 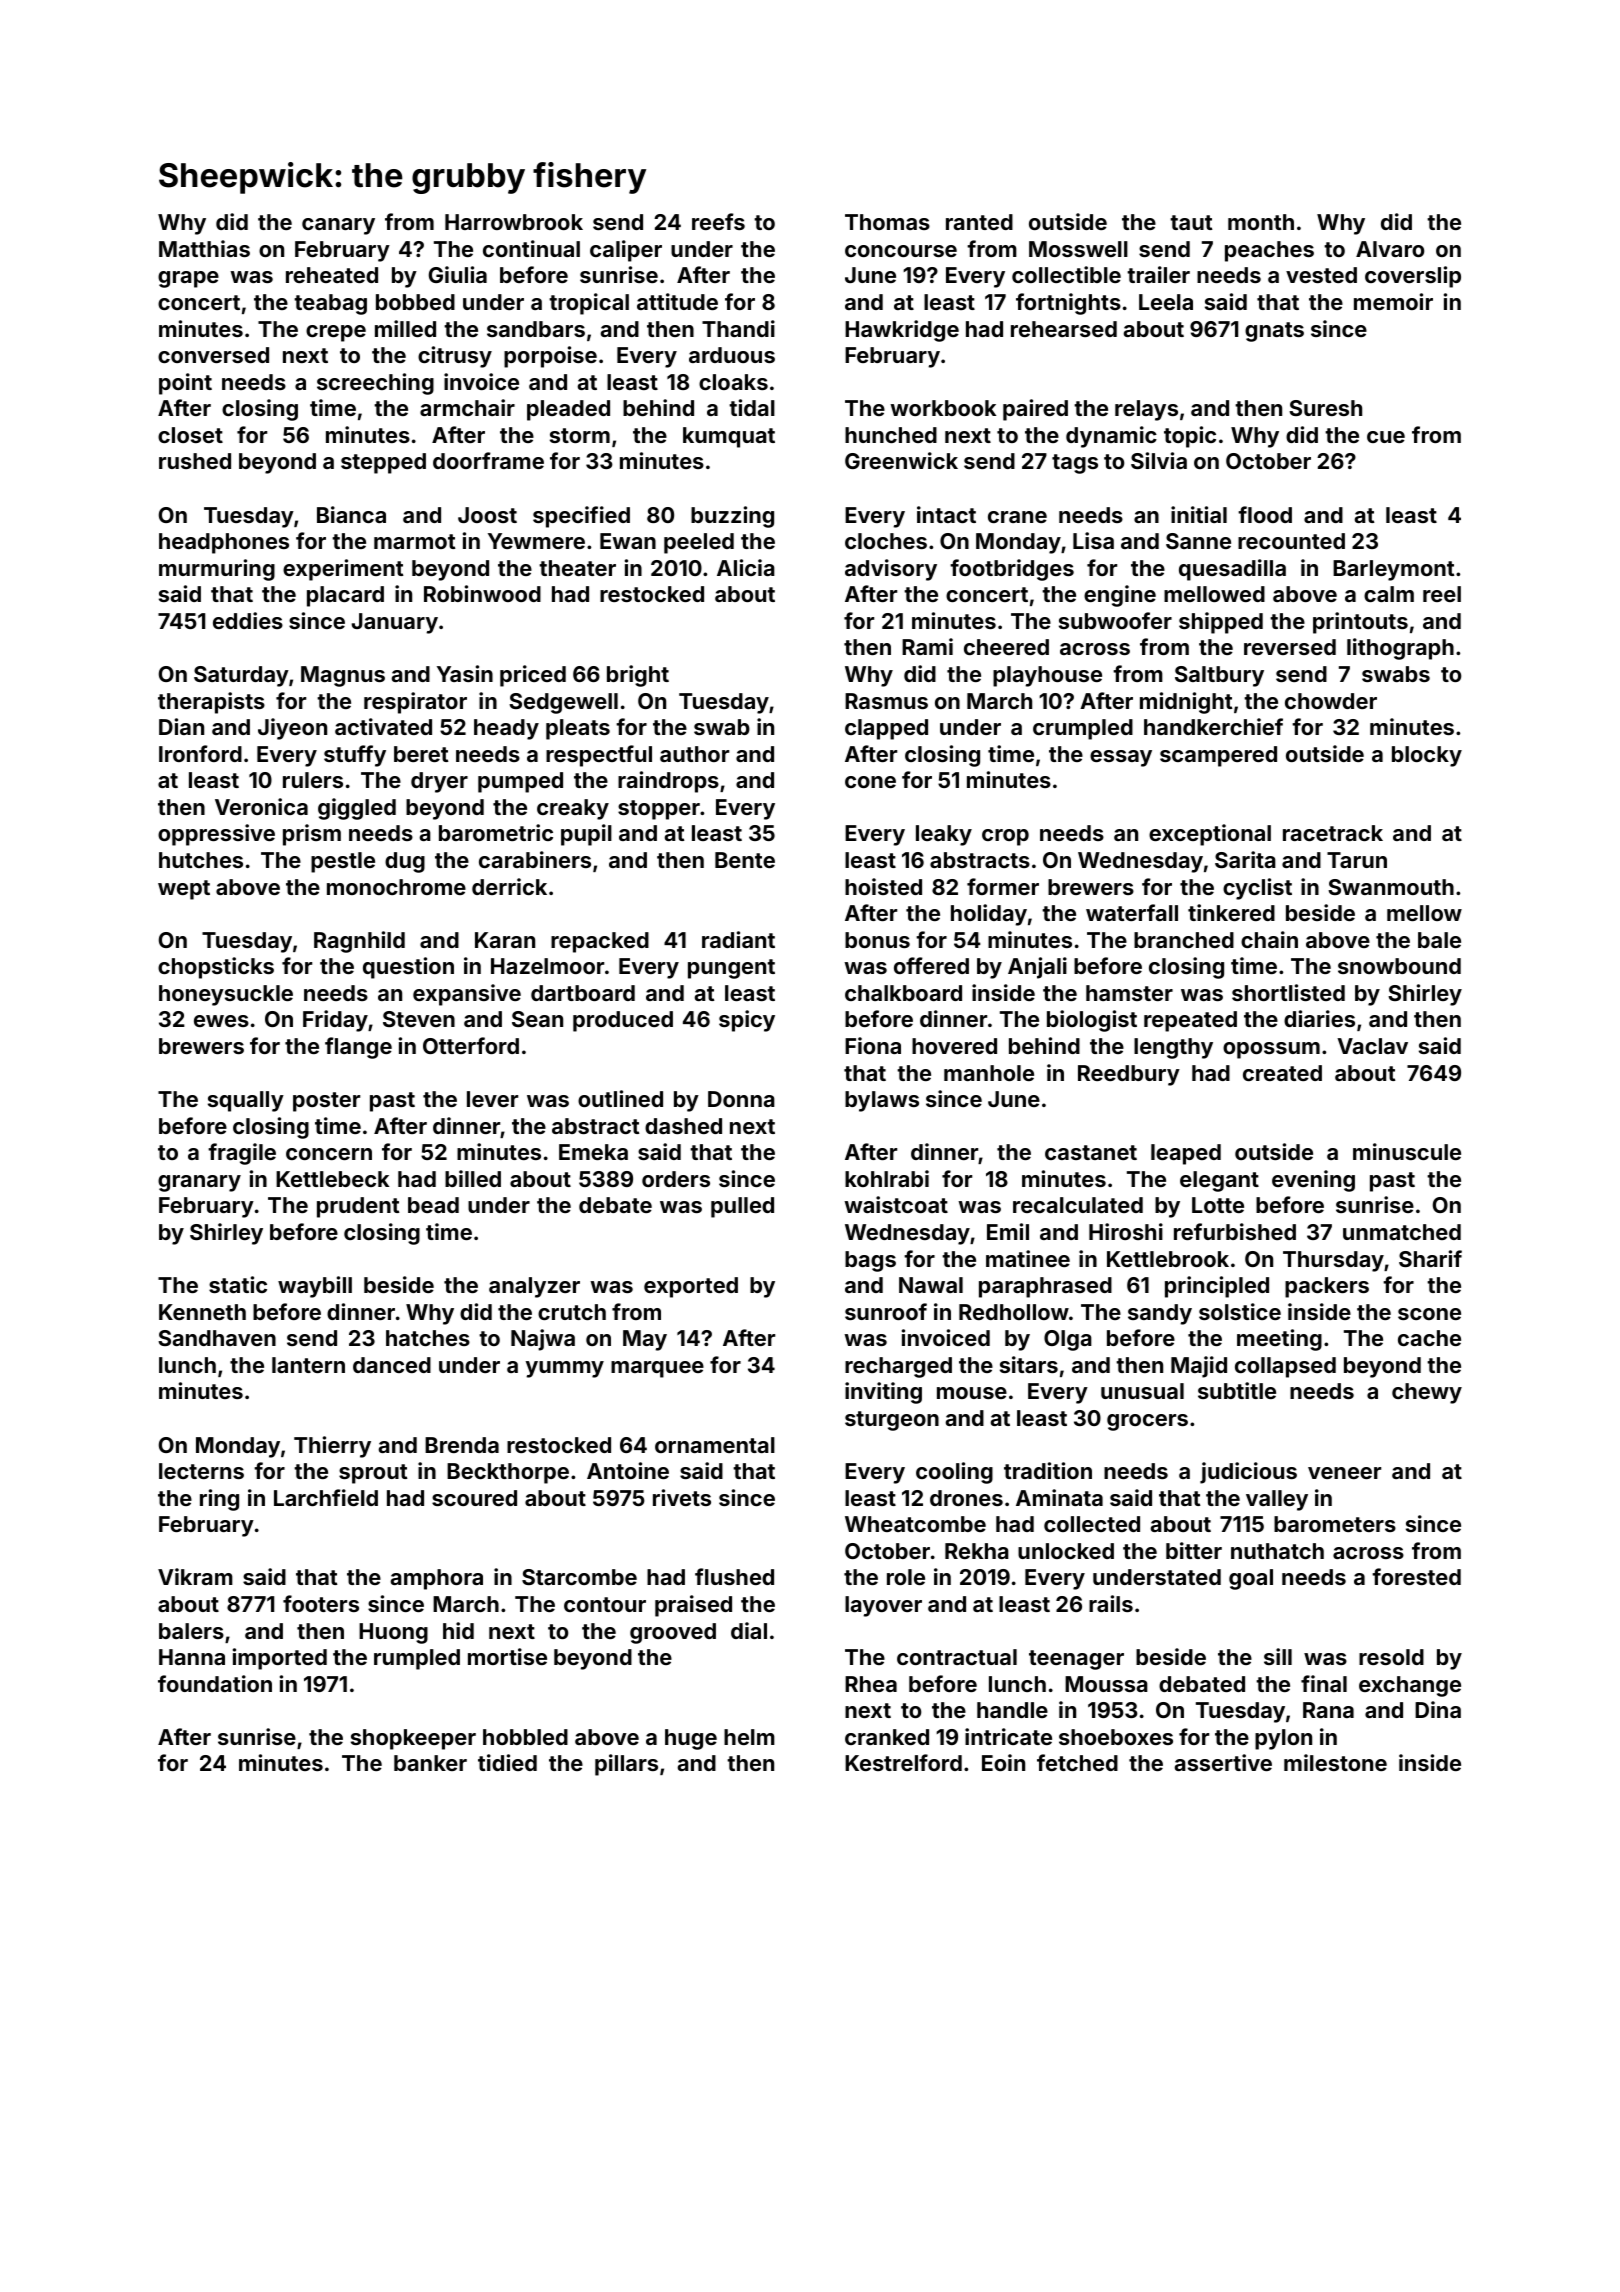 I want to click on Rami, so click(x=927, y=646).
